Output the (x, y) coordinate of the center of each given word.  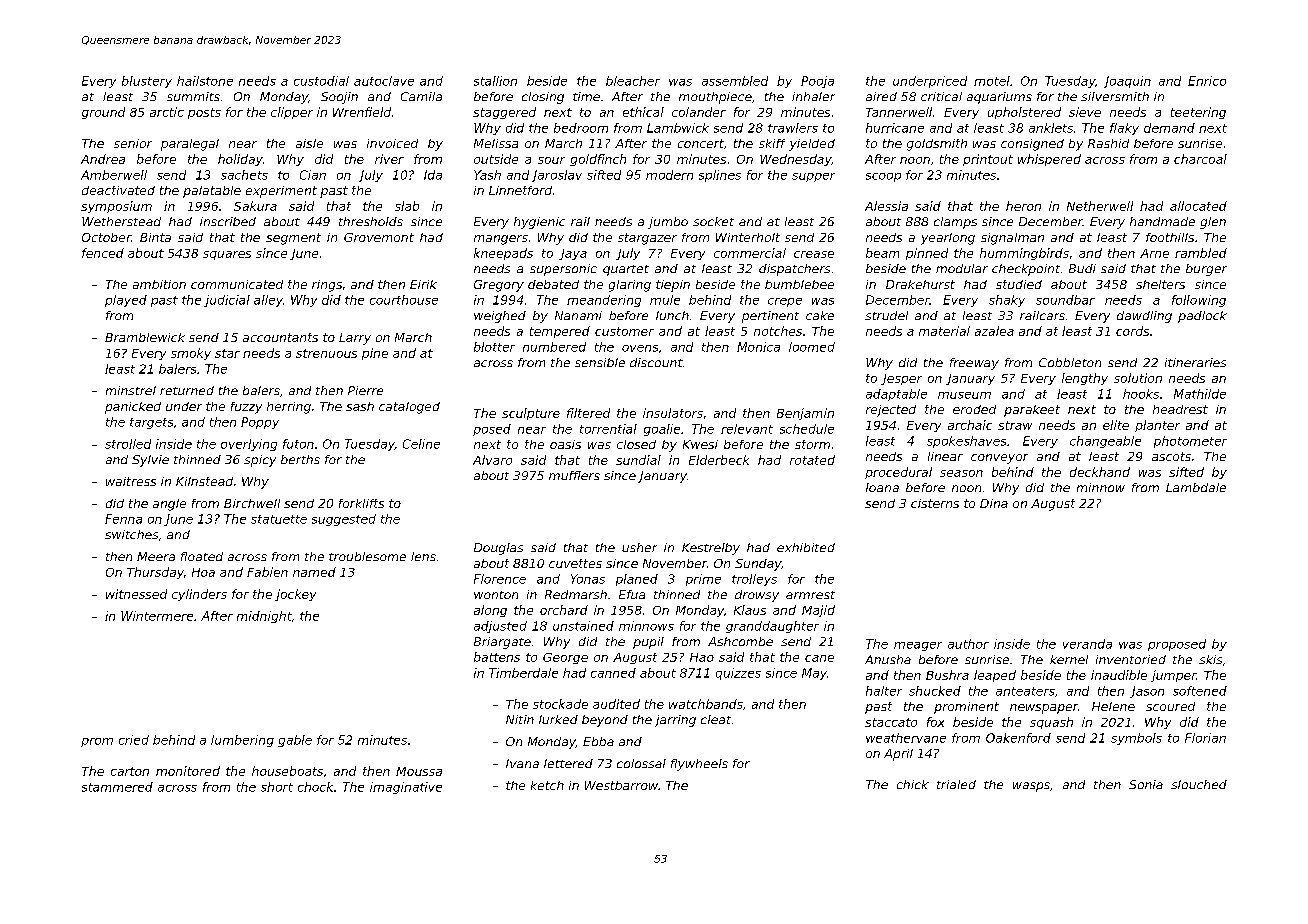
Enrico (1207, 81)
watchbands (706, 704)
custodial (321, 81)
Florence (500, 579)
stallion (495, 81)
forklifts (361, 503)
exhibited (806, 547)
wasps (1031, 787)
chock (315, 787)
